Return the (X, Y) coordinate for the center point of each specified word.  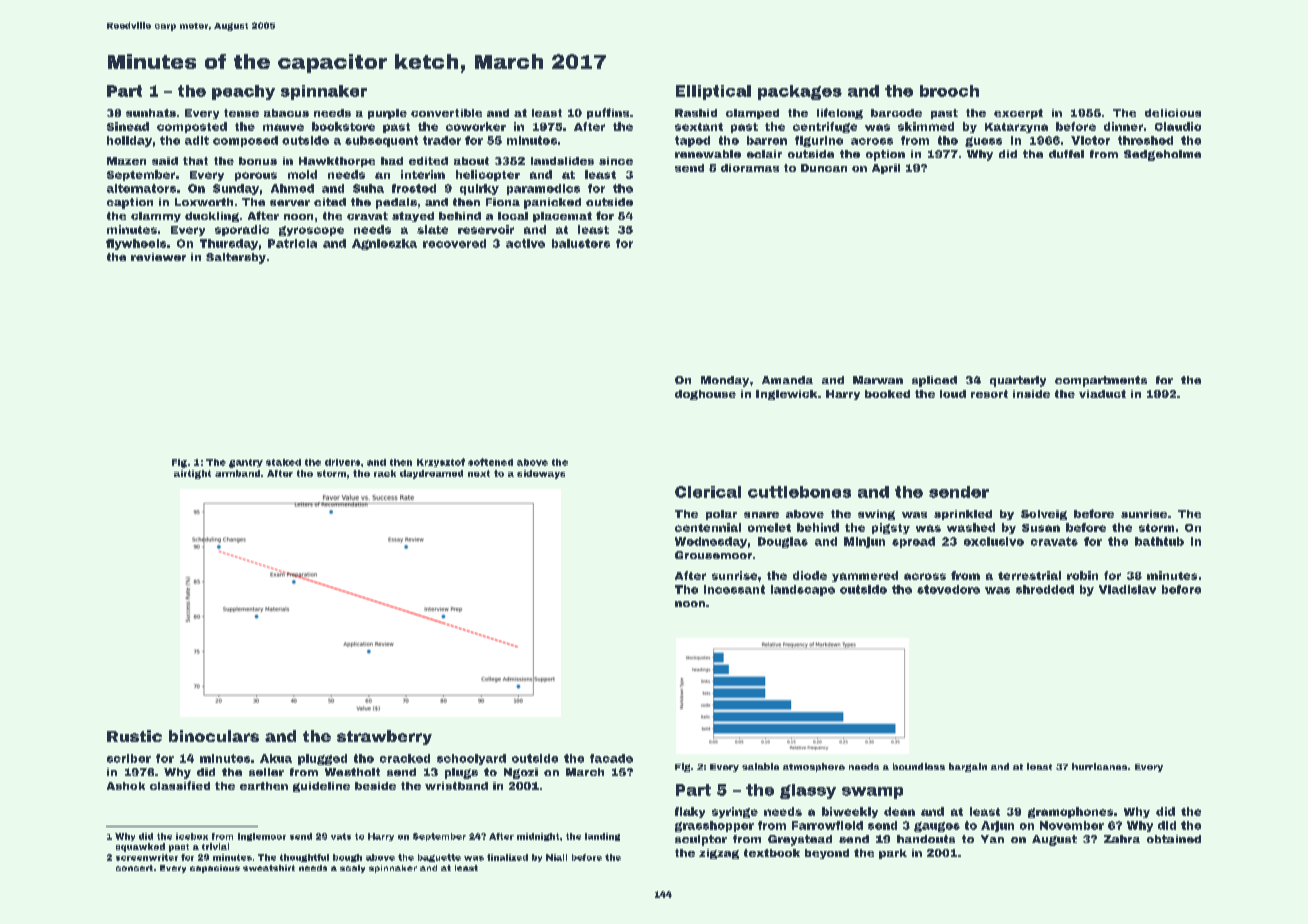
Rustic (134, 736)
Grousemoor (713, 555)
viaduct (1102, 394)
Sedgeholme (1162, 155)
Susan (1041, 528)
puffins (608, 113)
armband (237, 473)
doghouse (705, 395)
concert (134, 868)
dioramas (750, 168)
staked (283, 462)
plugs (461, 773)
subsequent (381, 141)
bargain (968, 767)
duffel (1066, 154)
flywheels (136, 244)
